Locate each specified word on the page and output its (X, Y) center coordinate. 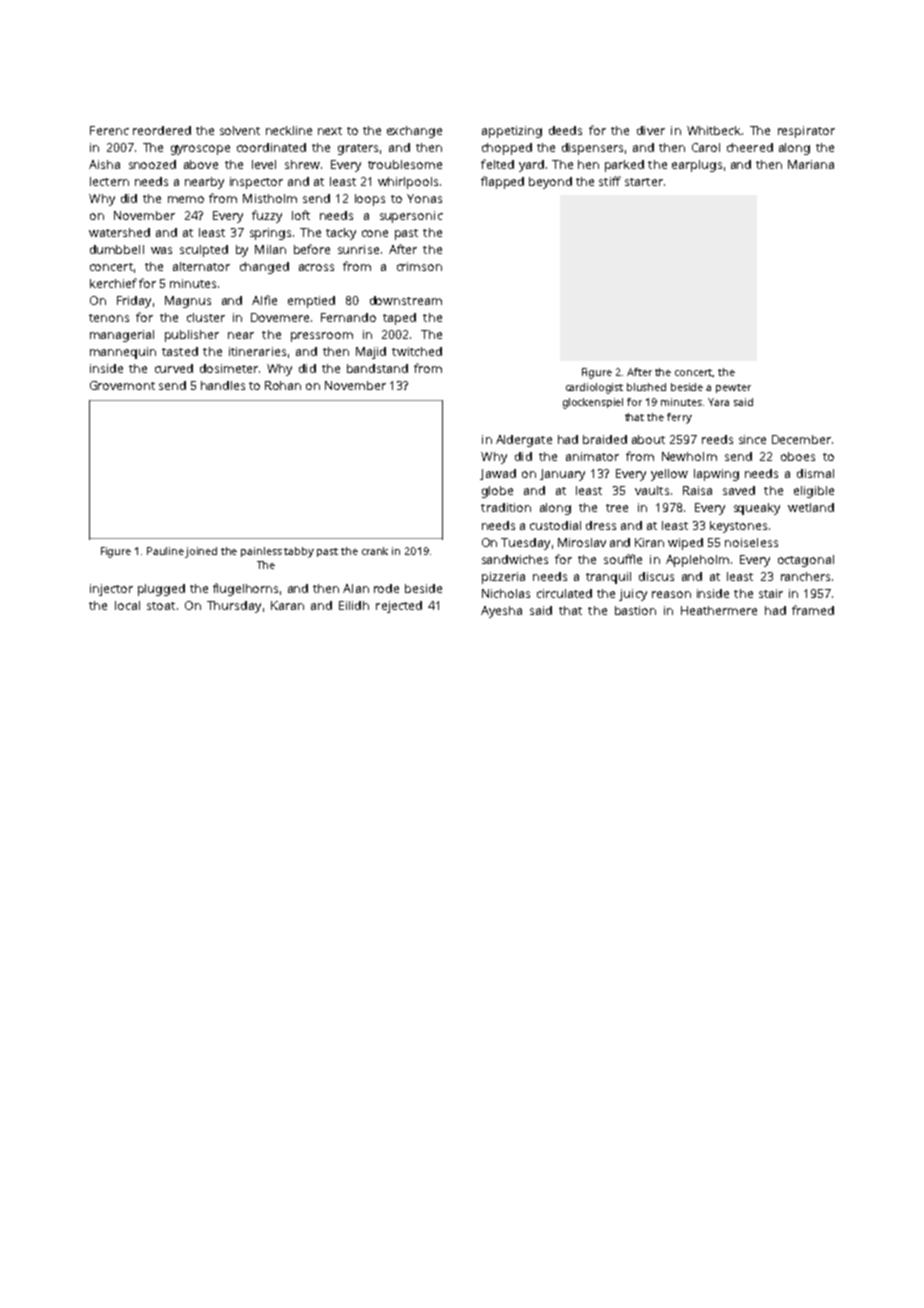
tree (617, 508)
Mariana (811, 164)
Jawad (498, 474)
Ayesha (501, 612)
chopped (507, 149)
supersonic (411, 217)
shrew (302, 164)
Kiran (649, 542)
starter (644, 182)
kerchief (113, 283)
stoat (161, 606)
